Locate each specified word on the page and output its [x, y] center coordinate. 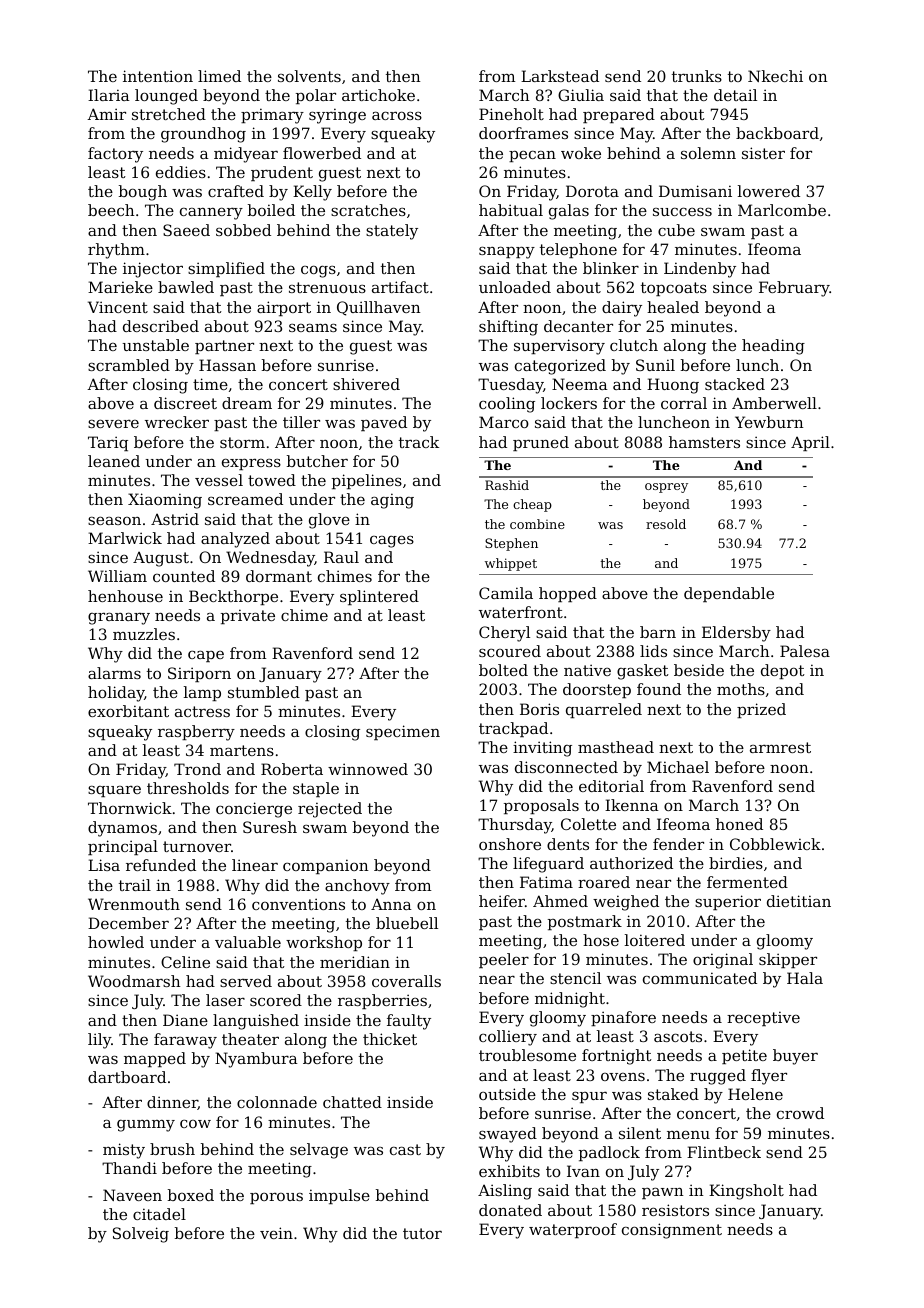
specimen [403, 732]
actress [202, 711]
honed [739, 824]
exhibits [509, 1171]
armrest [780, 747]
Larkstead [560, 76]
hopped [568, 594]
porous [276, 1198]
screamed [245, 499]
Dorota [592, 191]
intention [158, 76]
